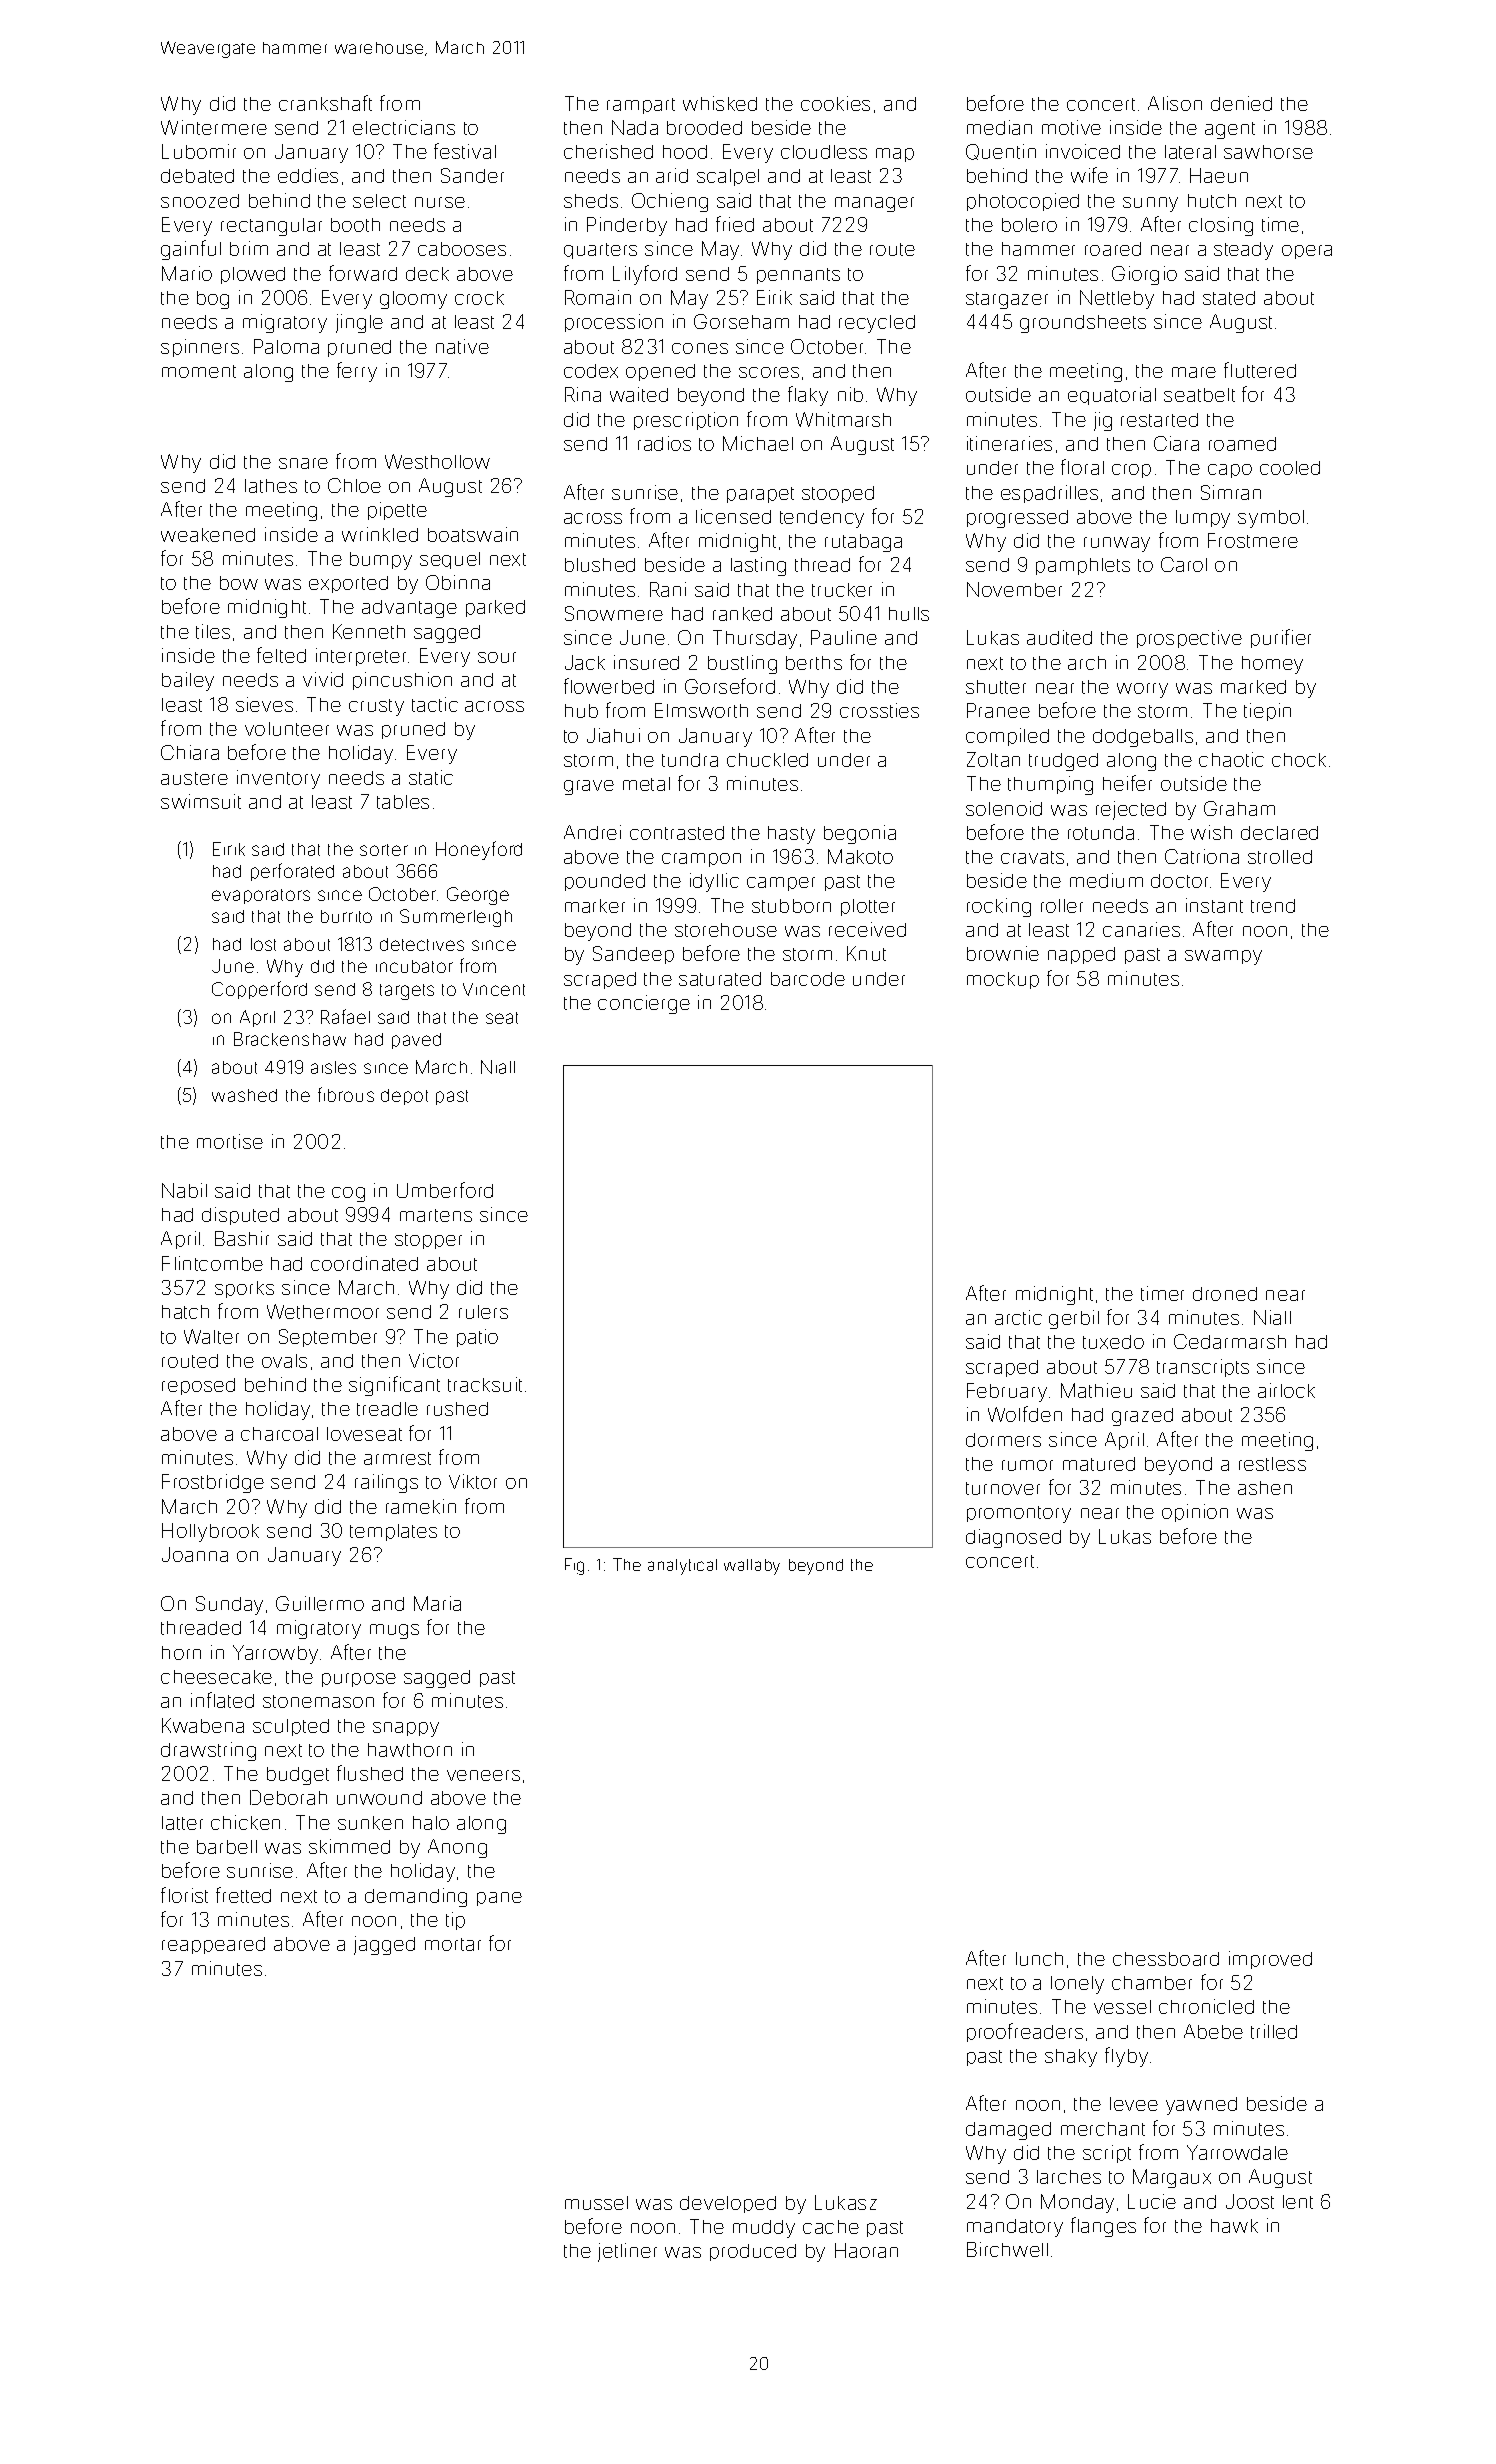  What do you see at coordinates (1223, 957) in the document?
I see `swampy` at bounding box center [1223, 957].
